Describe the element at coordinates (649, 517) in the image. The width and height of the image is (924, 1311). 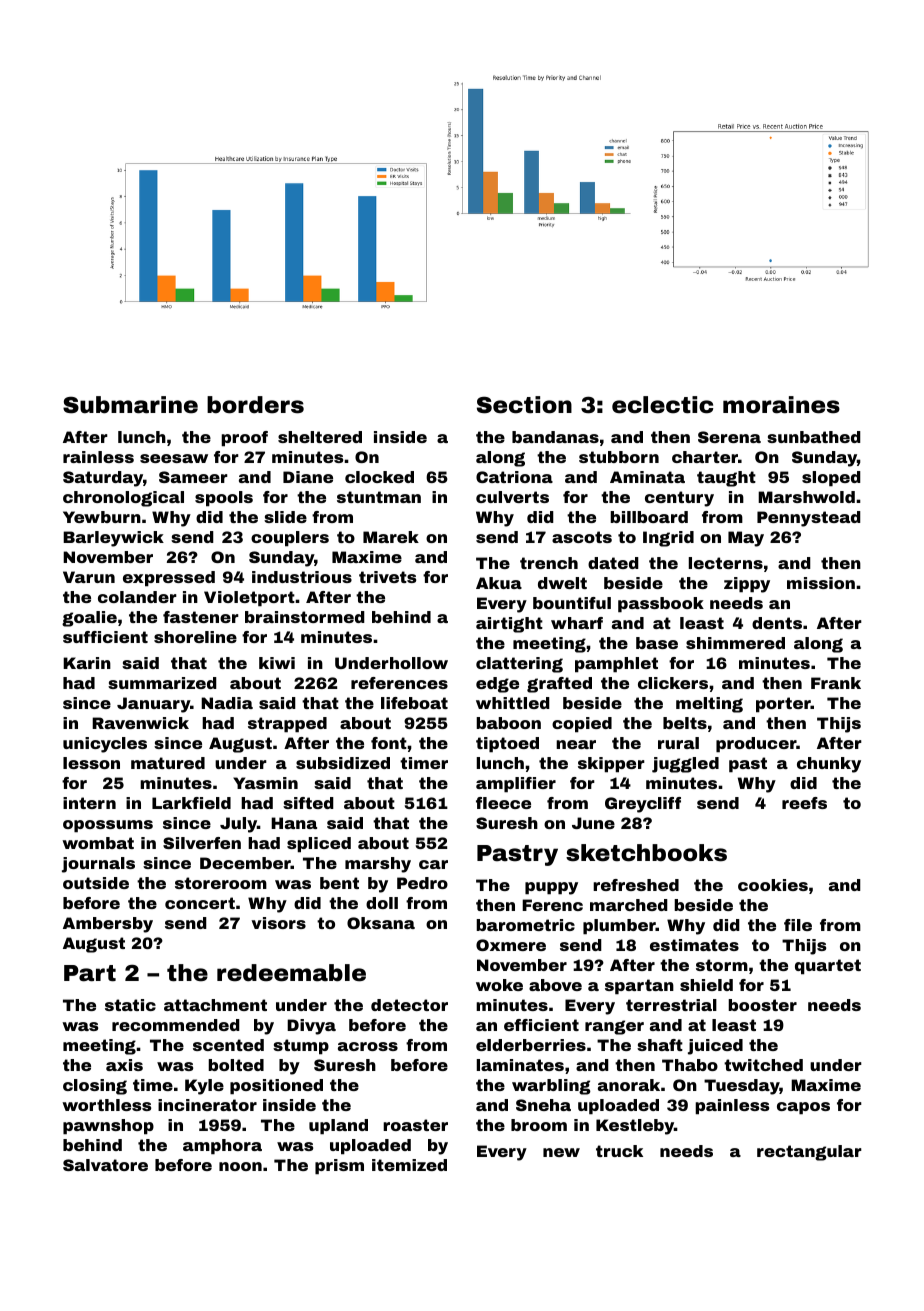
I see `billboard` at that location.
